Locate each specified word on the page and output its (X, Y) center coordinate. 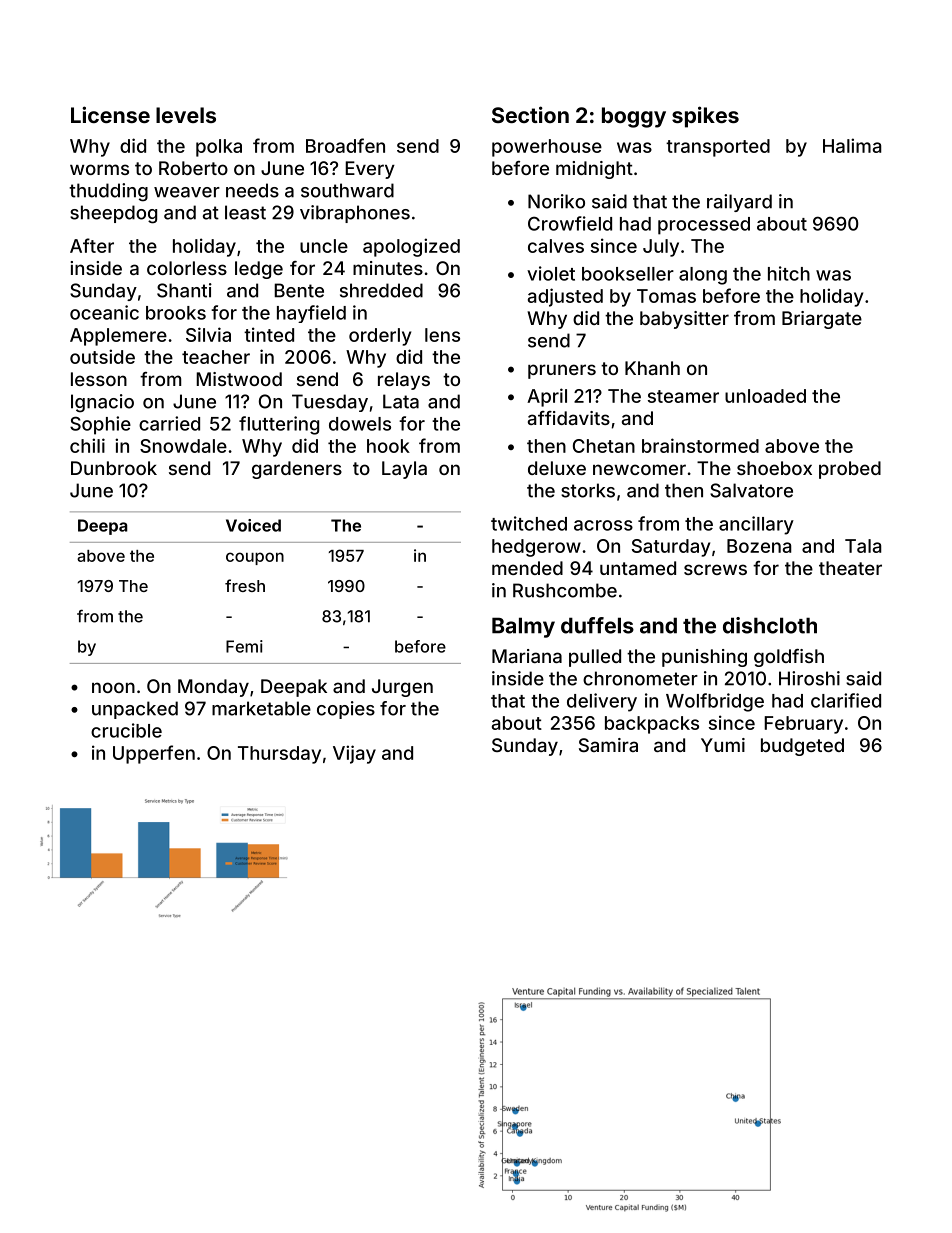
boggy (634, 117)
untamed (638, 568)
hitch (789, 273)
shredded (381, 290)
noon (113, 687)
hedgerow (536, 548)
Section (530, 114)
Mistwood (239, 379)
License (110, 114)
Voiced (253, 525)
